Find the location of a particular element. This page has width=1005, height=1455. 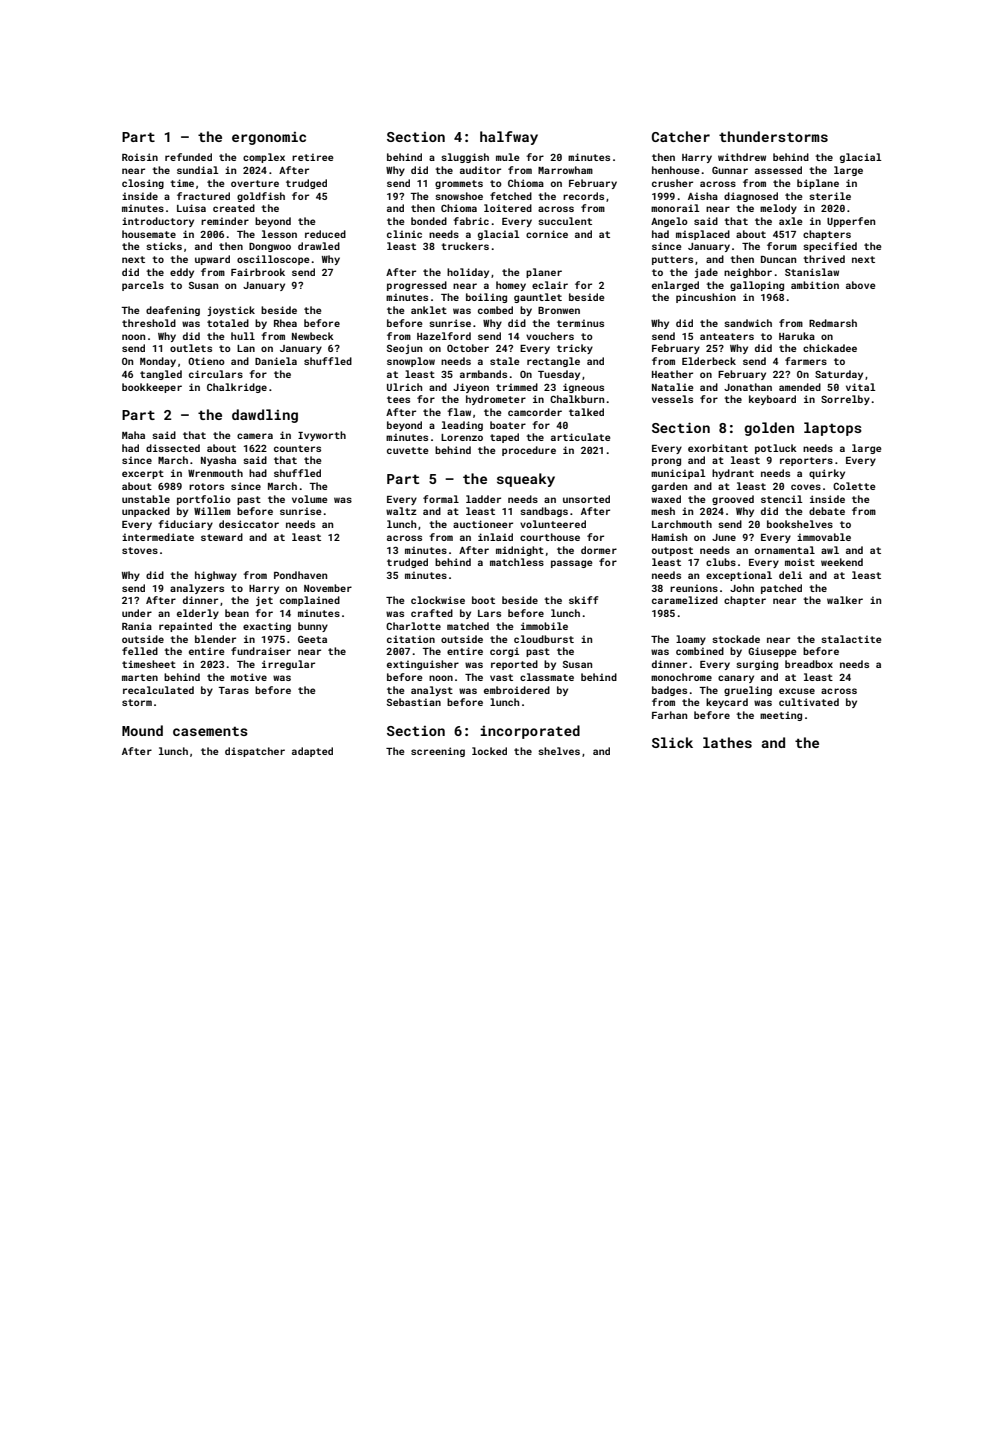

tricky is located at coordinates (575, 349).
